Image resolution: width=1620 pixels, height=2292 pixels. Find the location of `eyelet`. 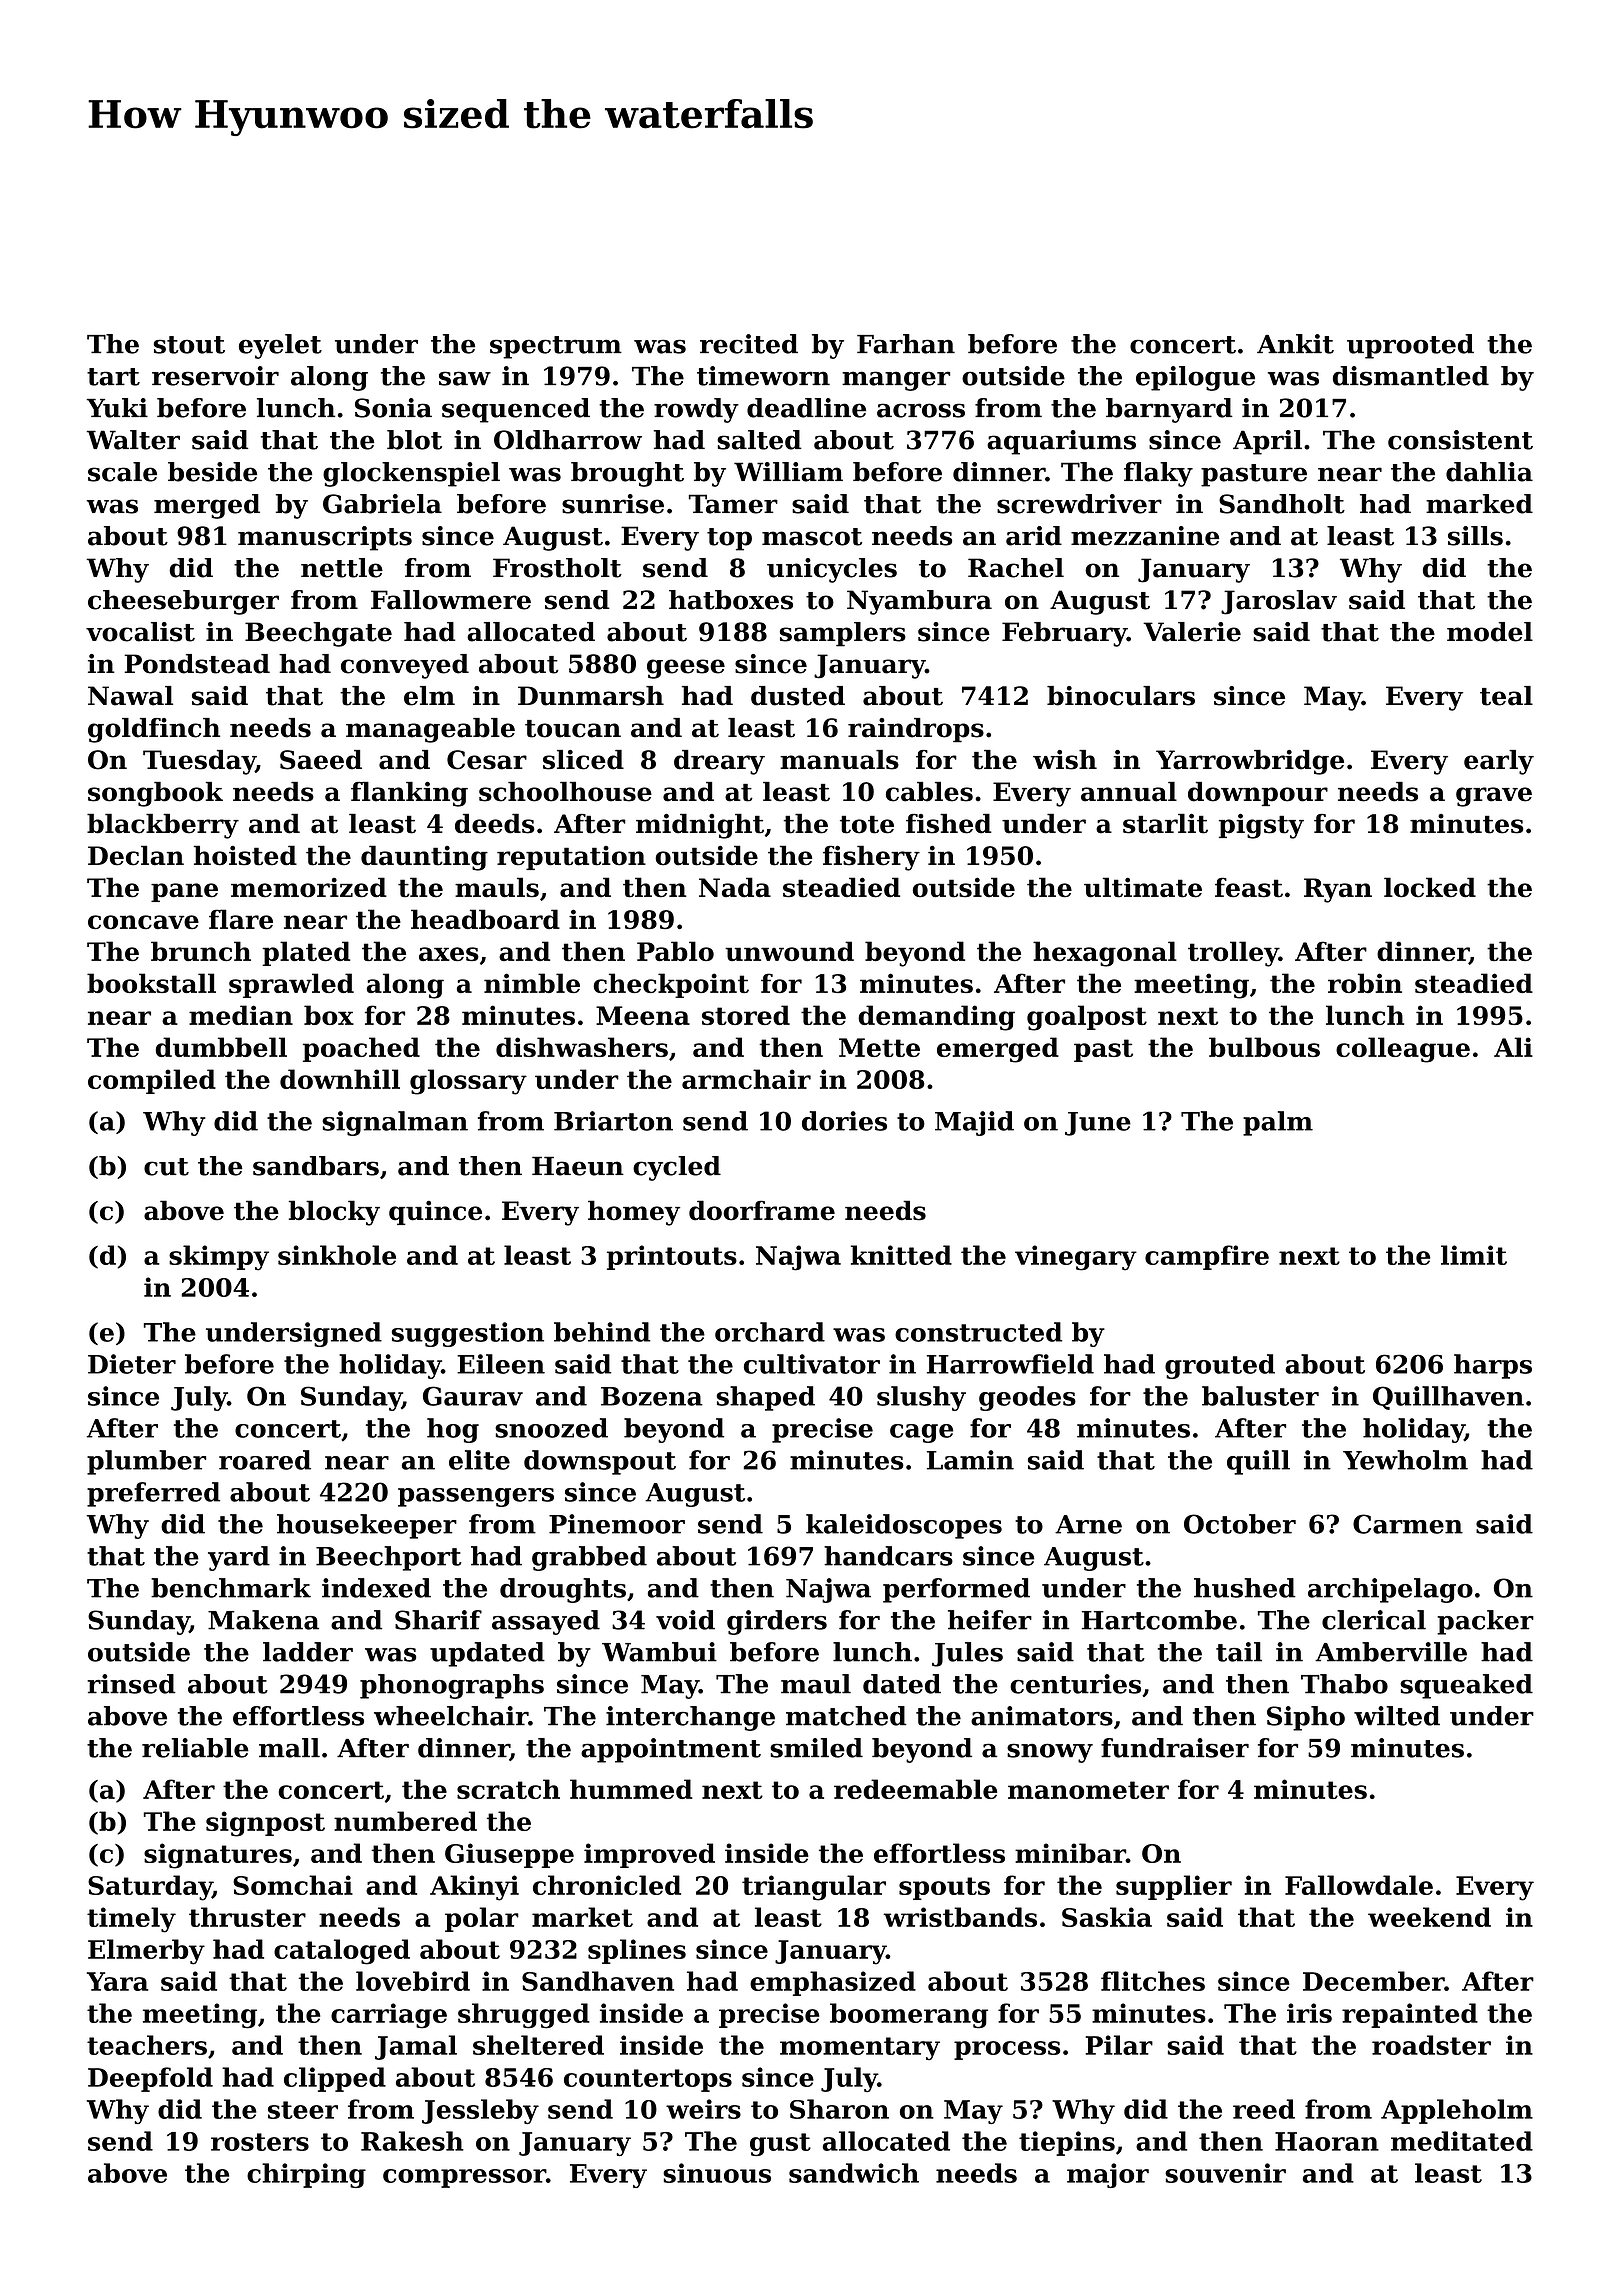

eyelet is located at coordinates (280, 346).
